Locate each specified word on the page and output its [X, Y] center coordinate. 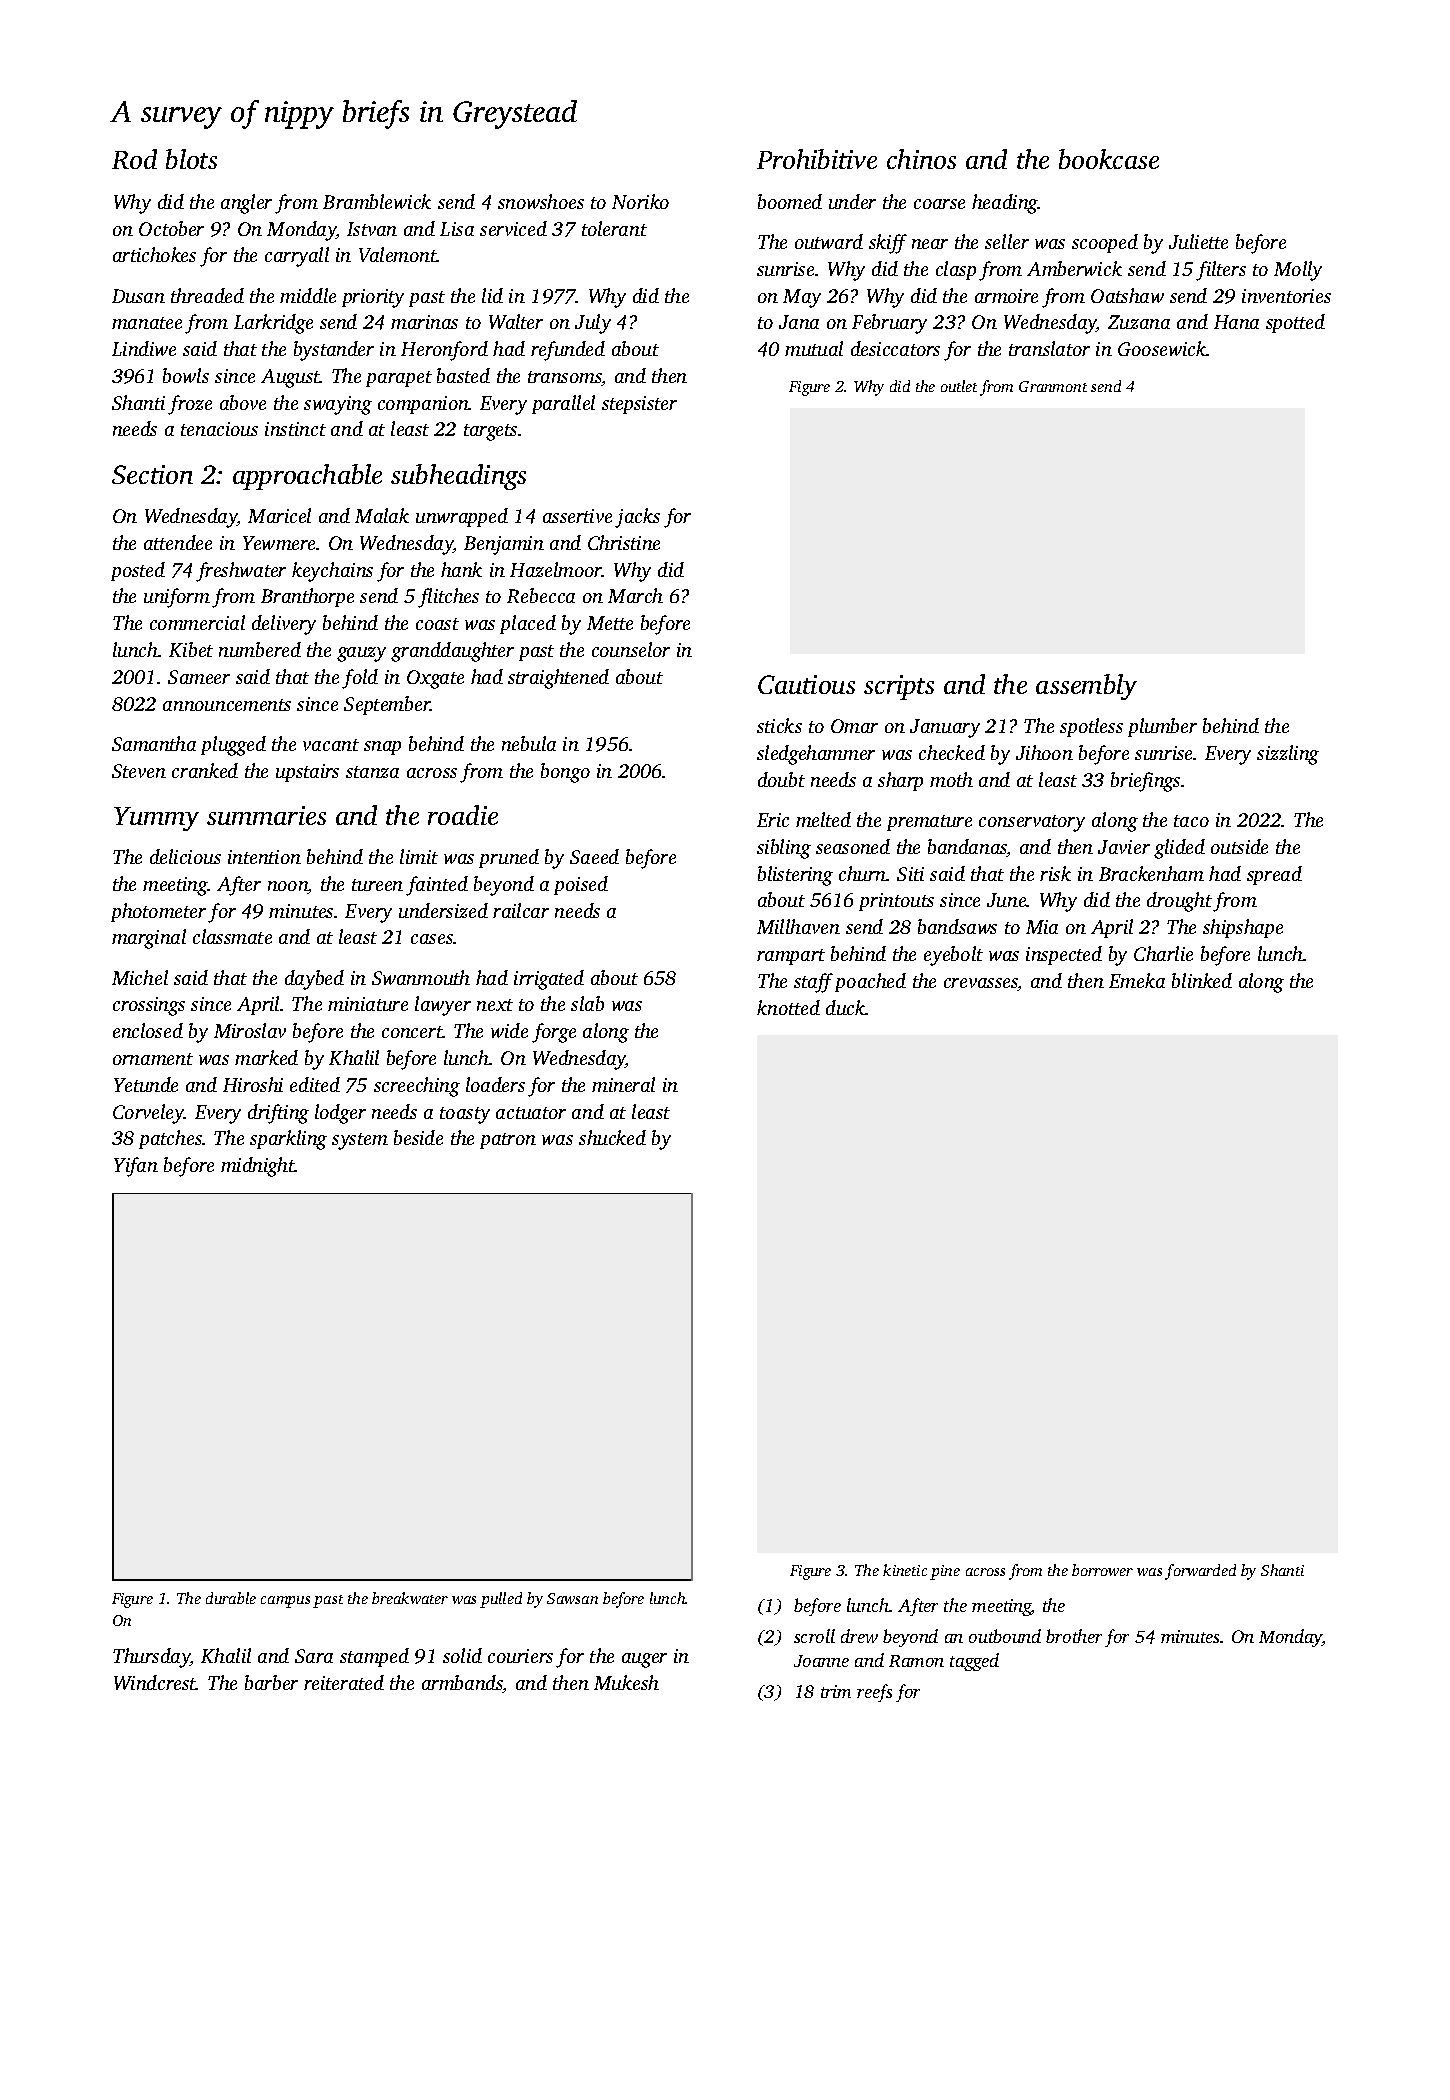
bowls [186, 375]
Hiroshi [253, 1084]
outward [829, 241]
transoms [565, 378]
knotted [788, 1007]
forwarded [1200, 1572]
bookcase [1109, 159]
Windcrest [155, 1682]
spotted [1295, 323]
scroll [814, 1636]
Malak [382, 515]
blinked [1202, 980]
